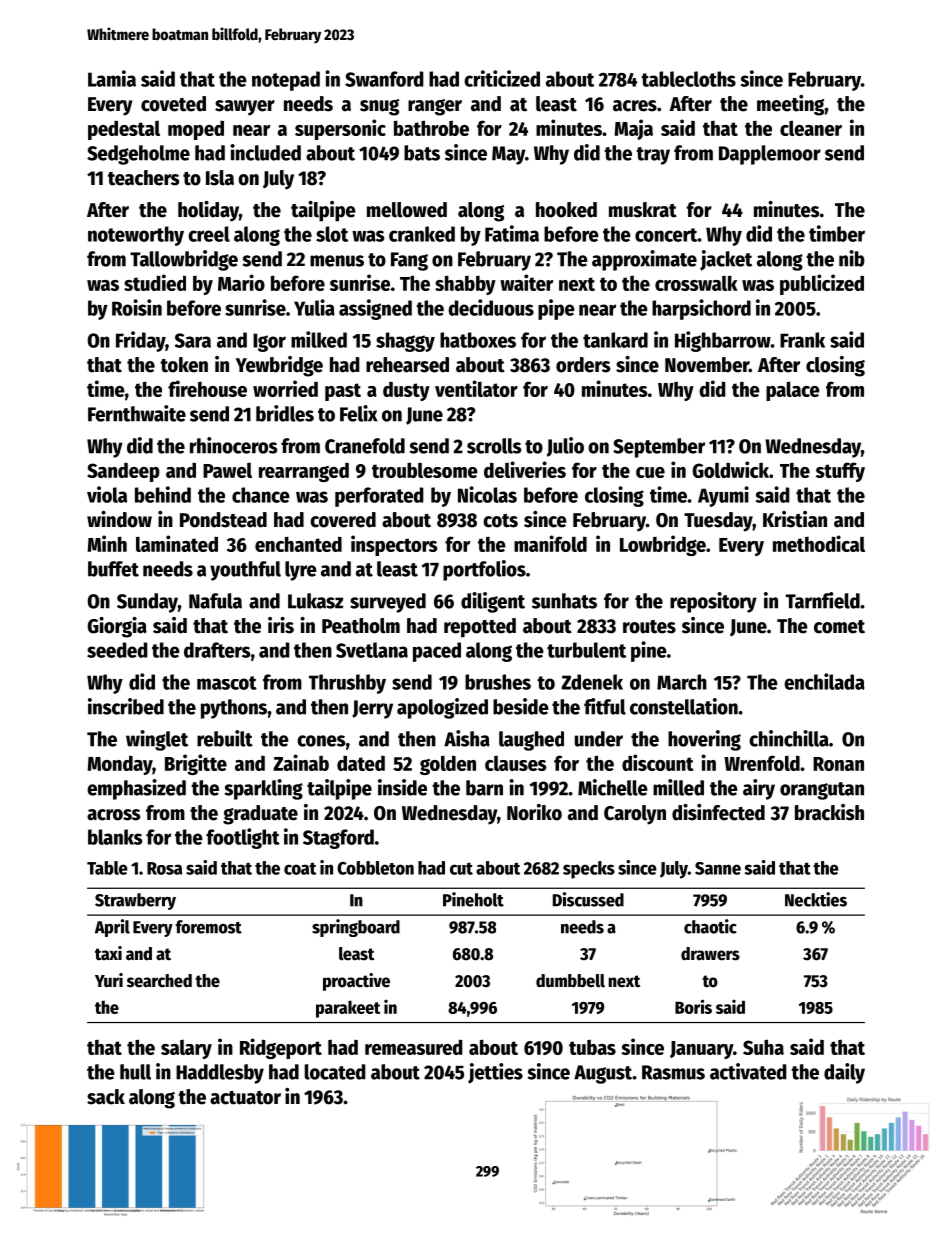 This screenshot has height=1233, width=952. Describe the element at coordinates (106, 1097) in the screenshot. I see `sack` at that location.
